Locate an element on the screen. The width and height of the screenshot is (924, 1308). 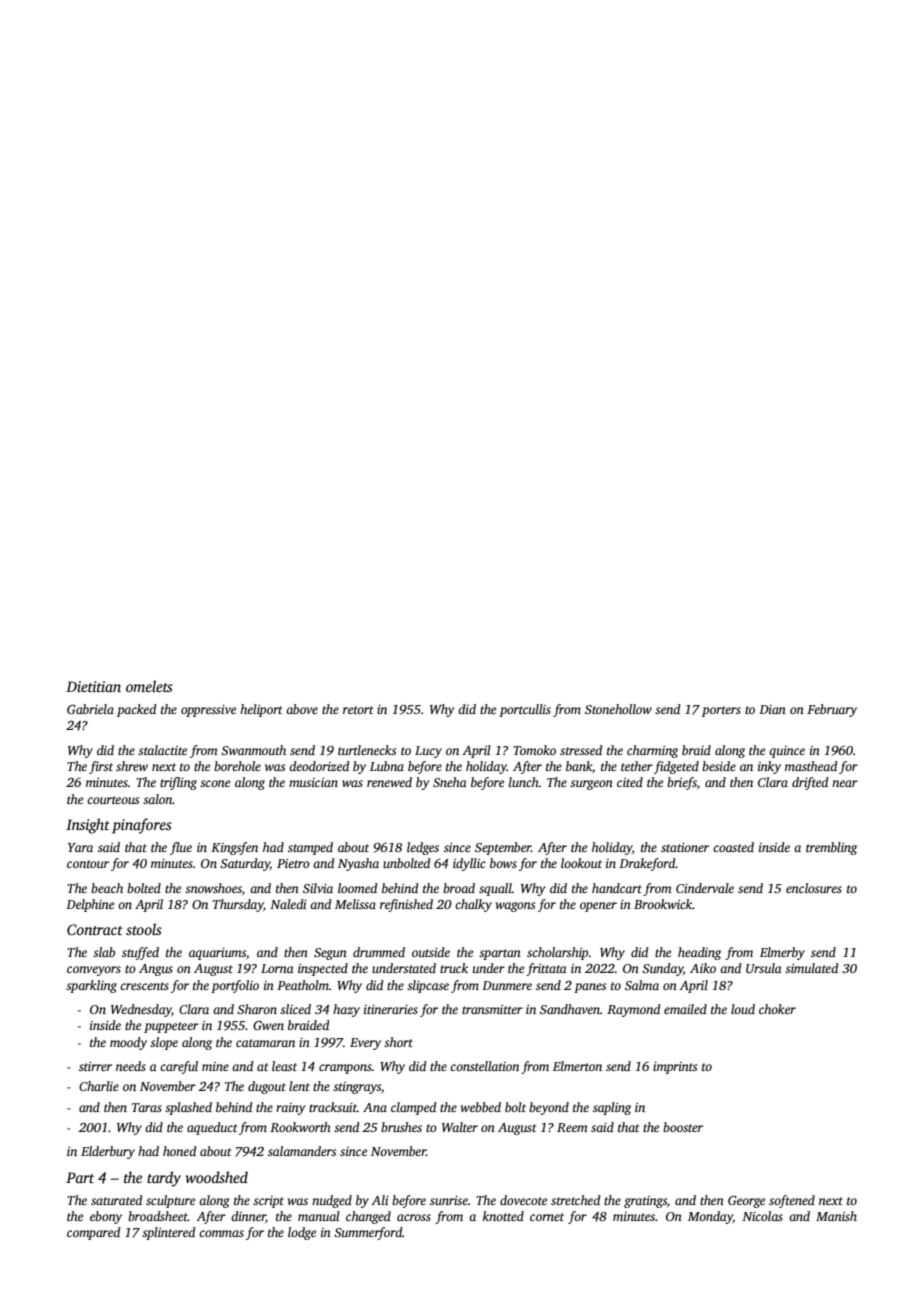
lodge is located at coordinates (302, 1233).
